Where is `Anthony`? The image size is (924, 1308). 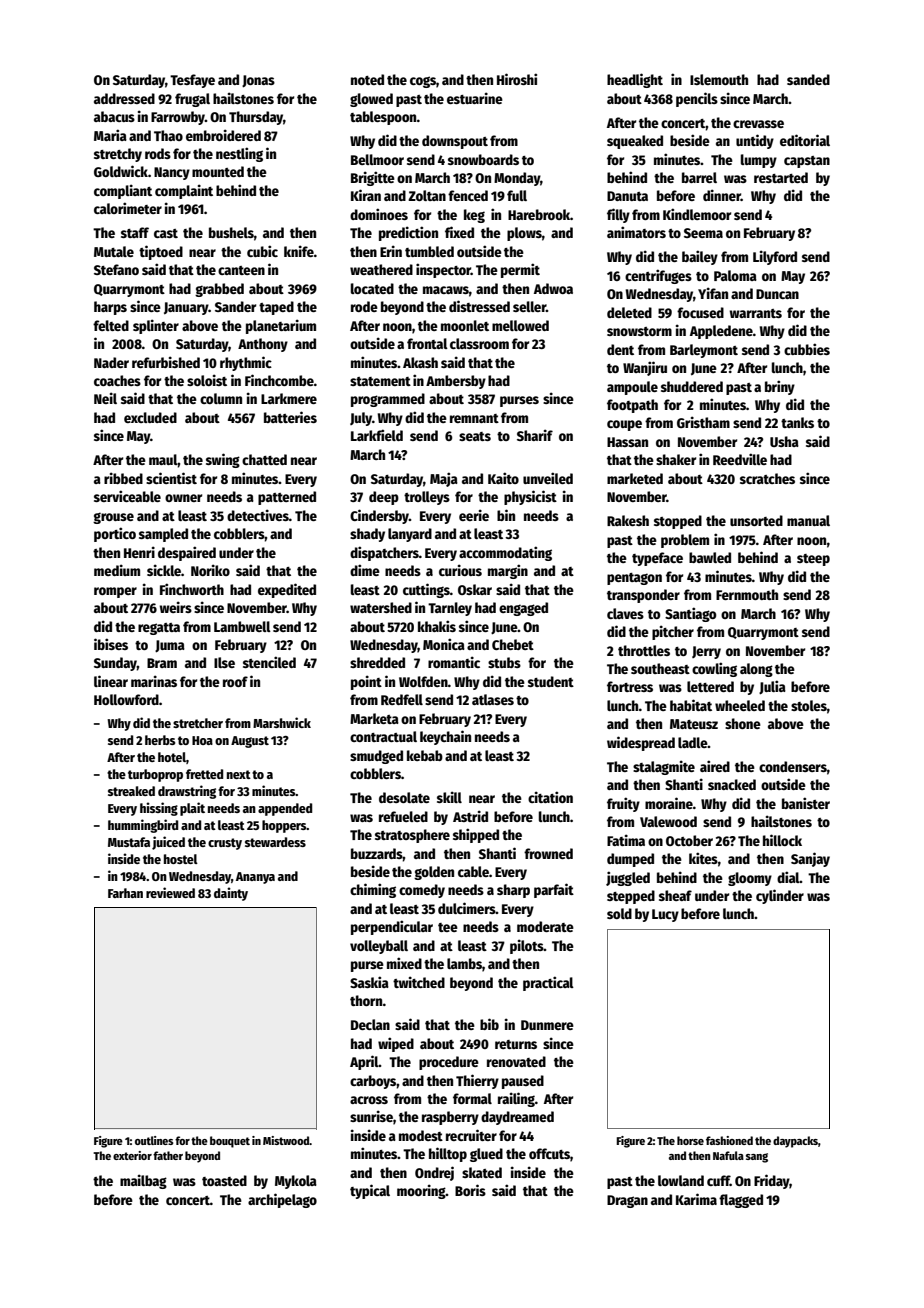
Anthony is located at coordinates (263, 345).
